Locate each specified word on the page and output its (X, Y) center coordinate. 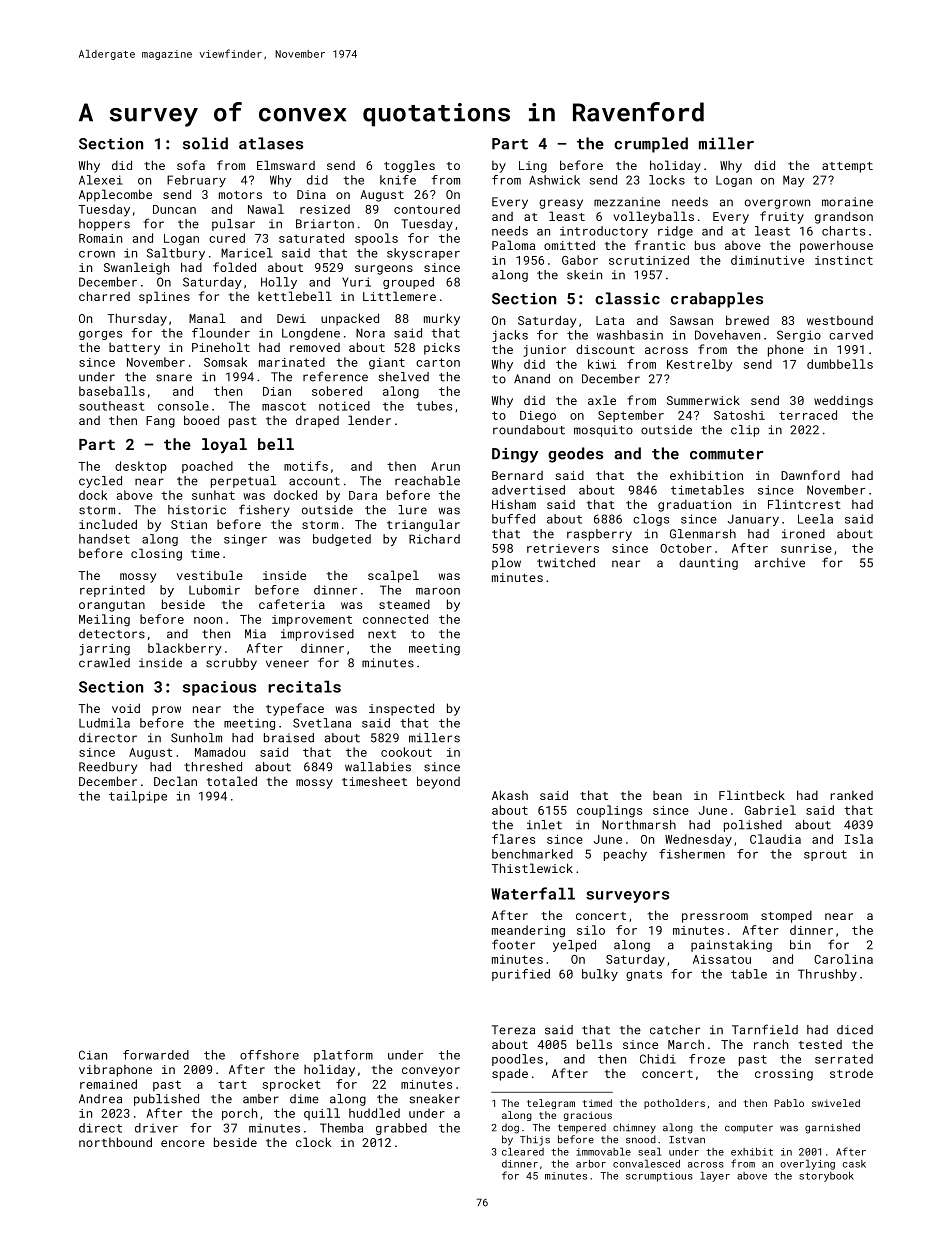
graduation (694, 505)
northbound (115, 1142)
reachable (427, 481)
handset (104, 539)
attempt (847, 167)
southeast (111, 406)
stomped (786, 916)
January (753, 520)
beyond (438, 782)
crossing (784, 1075)
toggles (409, 166)
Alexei (100, 180)
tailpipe (138, 797)
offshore (269, 1055)
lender (369, 420)
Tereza (513, 1030)
